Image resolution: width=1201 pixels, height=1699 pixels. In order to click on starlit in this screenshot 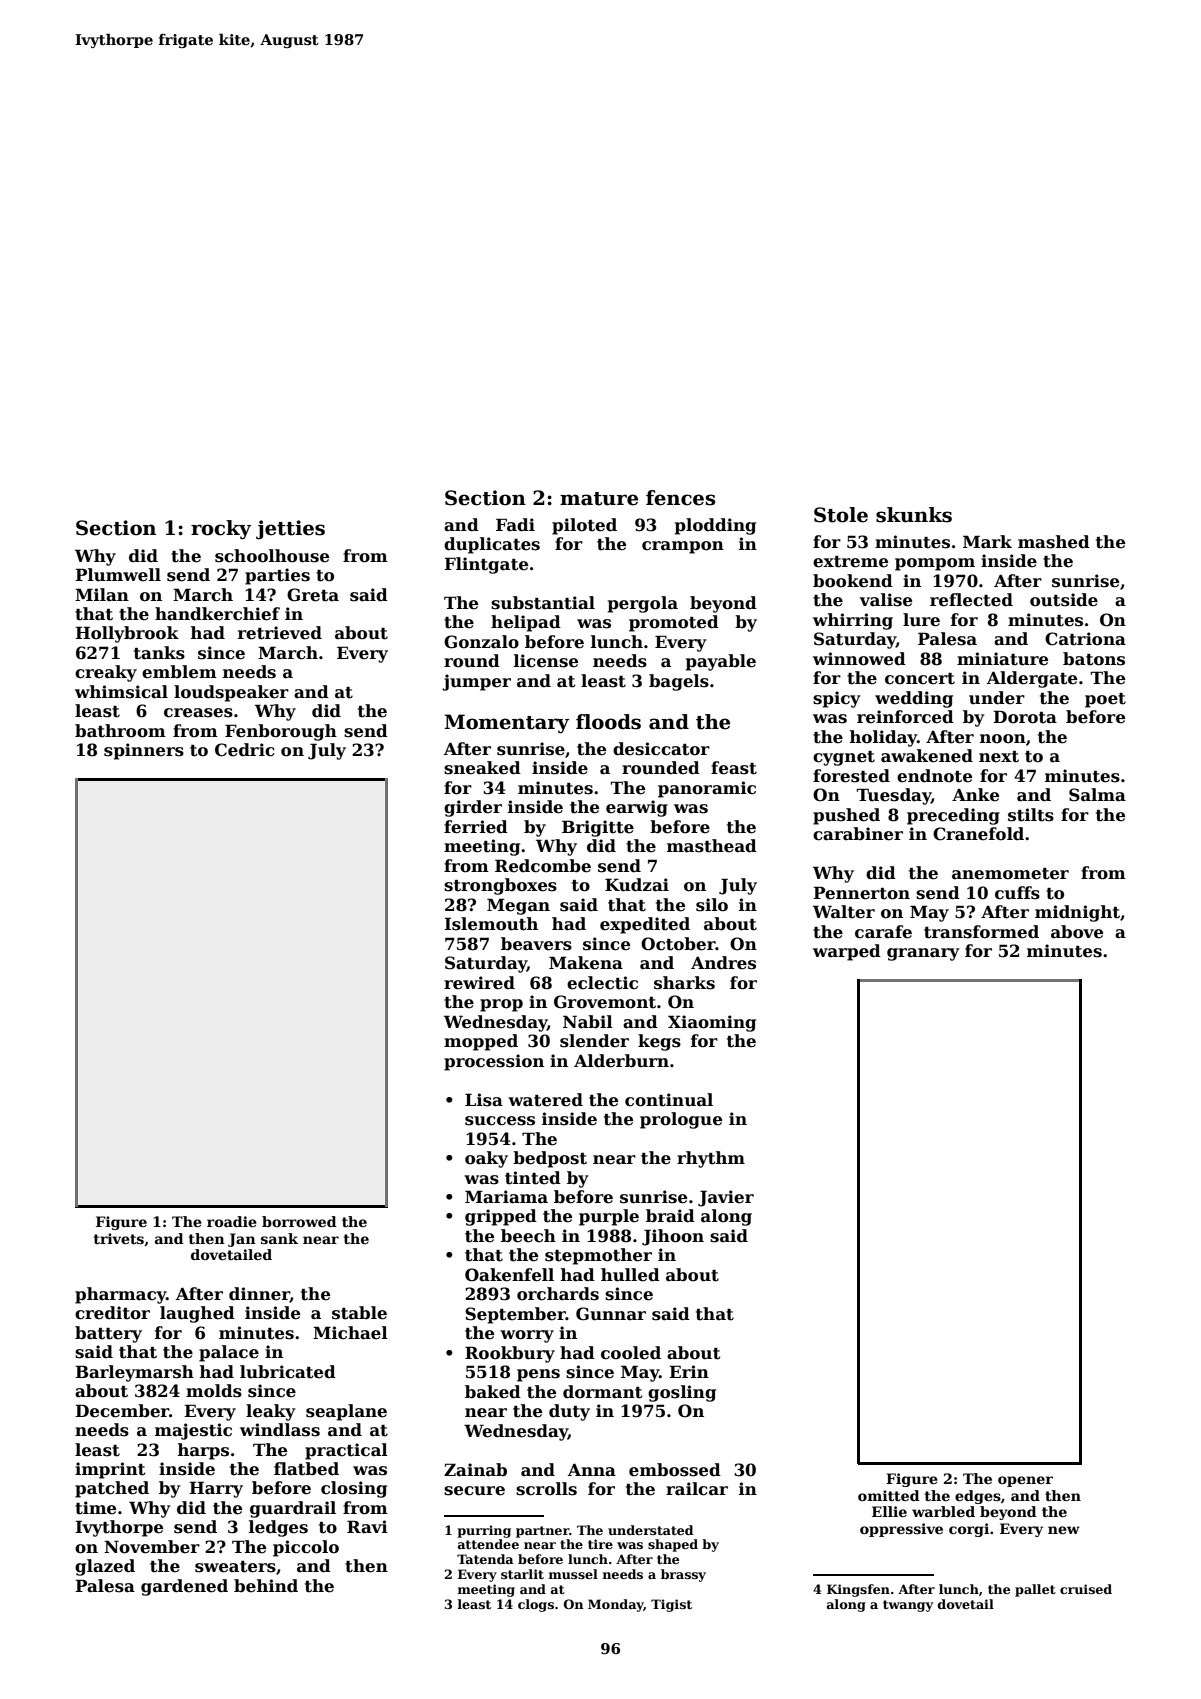, I will do `click(522, 1574)`.
